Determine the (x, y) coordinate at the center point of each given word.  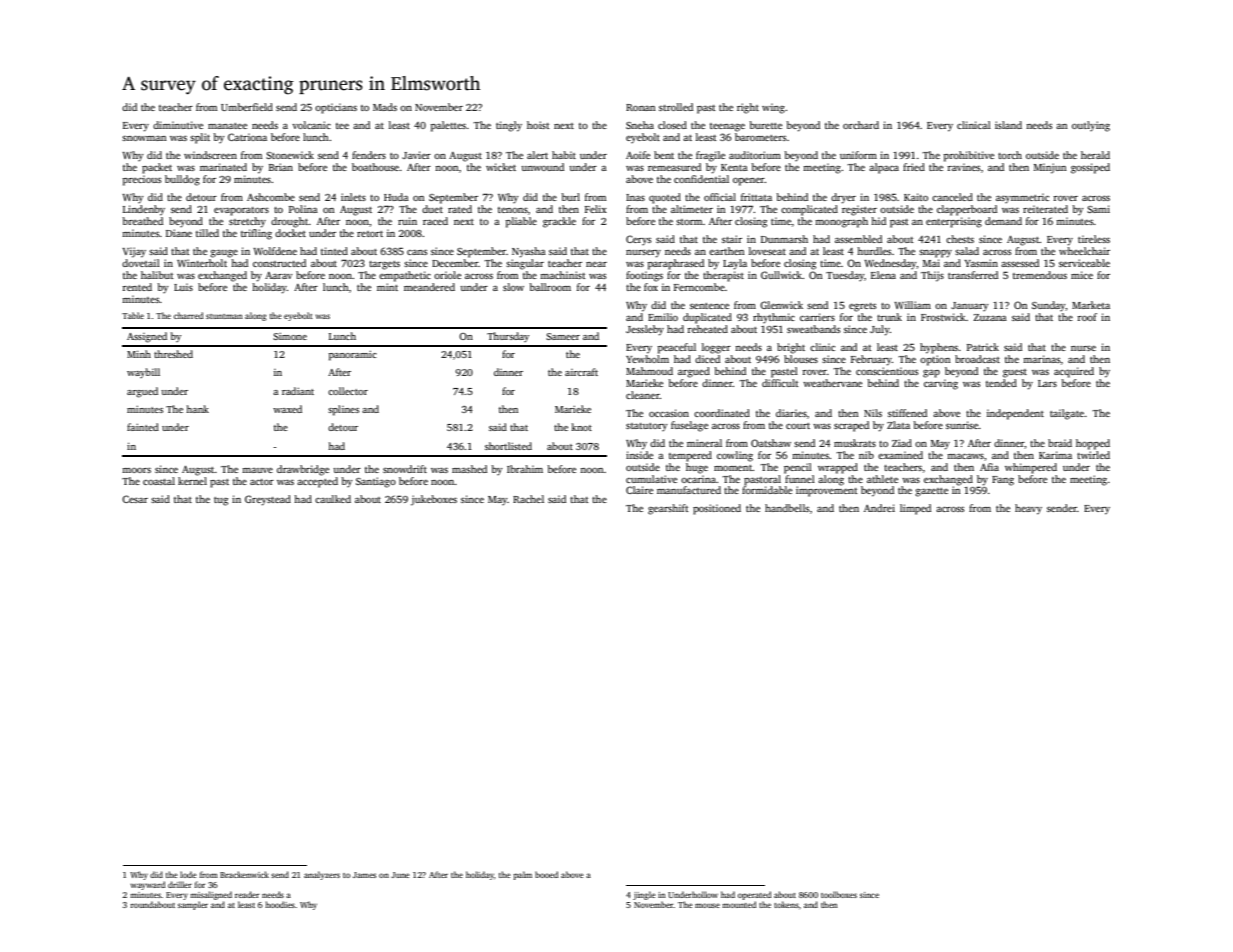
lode (188, 874)
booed (546, 874)
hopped (1093, 444)
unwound (542, 167)
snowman (144, 138)
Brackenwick (244, 874)
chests (960, 239)
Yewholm (647, 359)
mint (387, 287)
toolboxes (839, 894)
